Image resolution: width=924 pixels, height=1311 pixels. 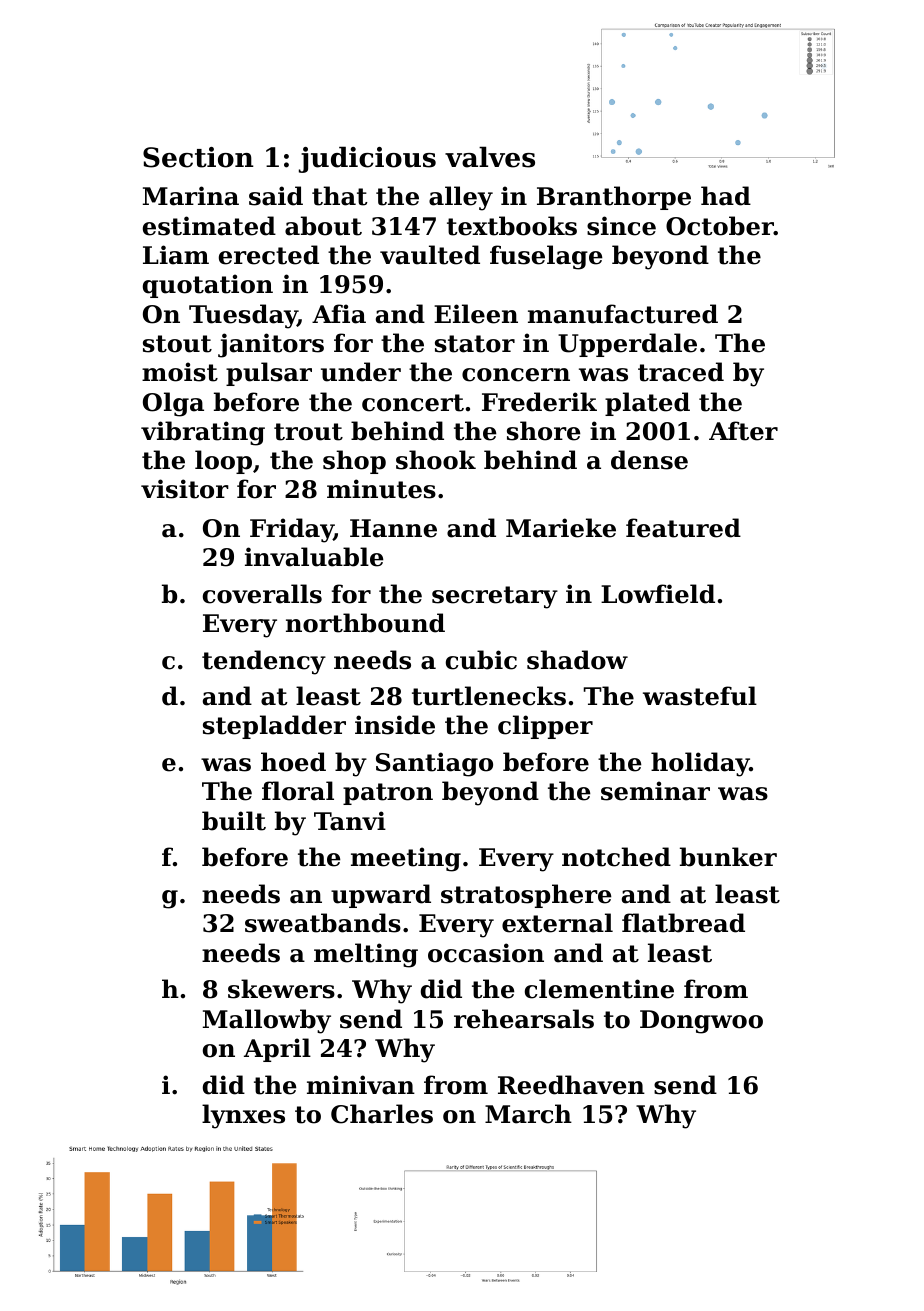 What do you see at coordinates (198, 157) in the screenshot?
I see `Section` at bounding box center [198, 157].
